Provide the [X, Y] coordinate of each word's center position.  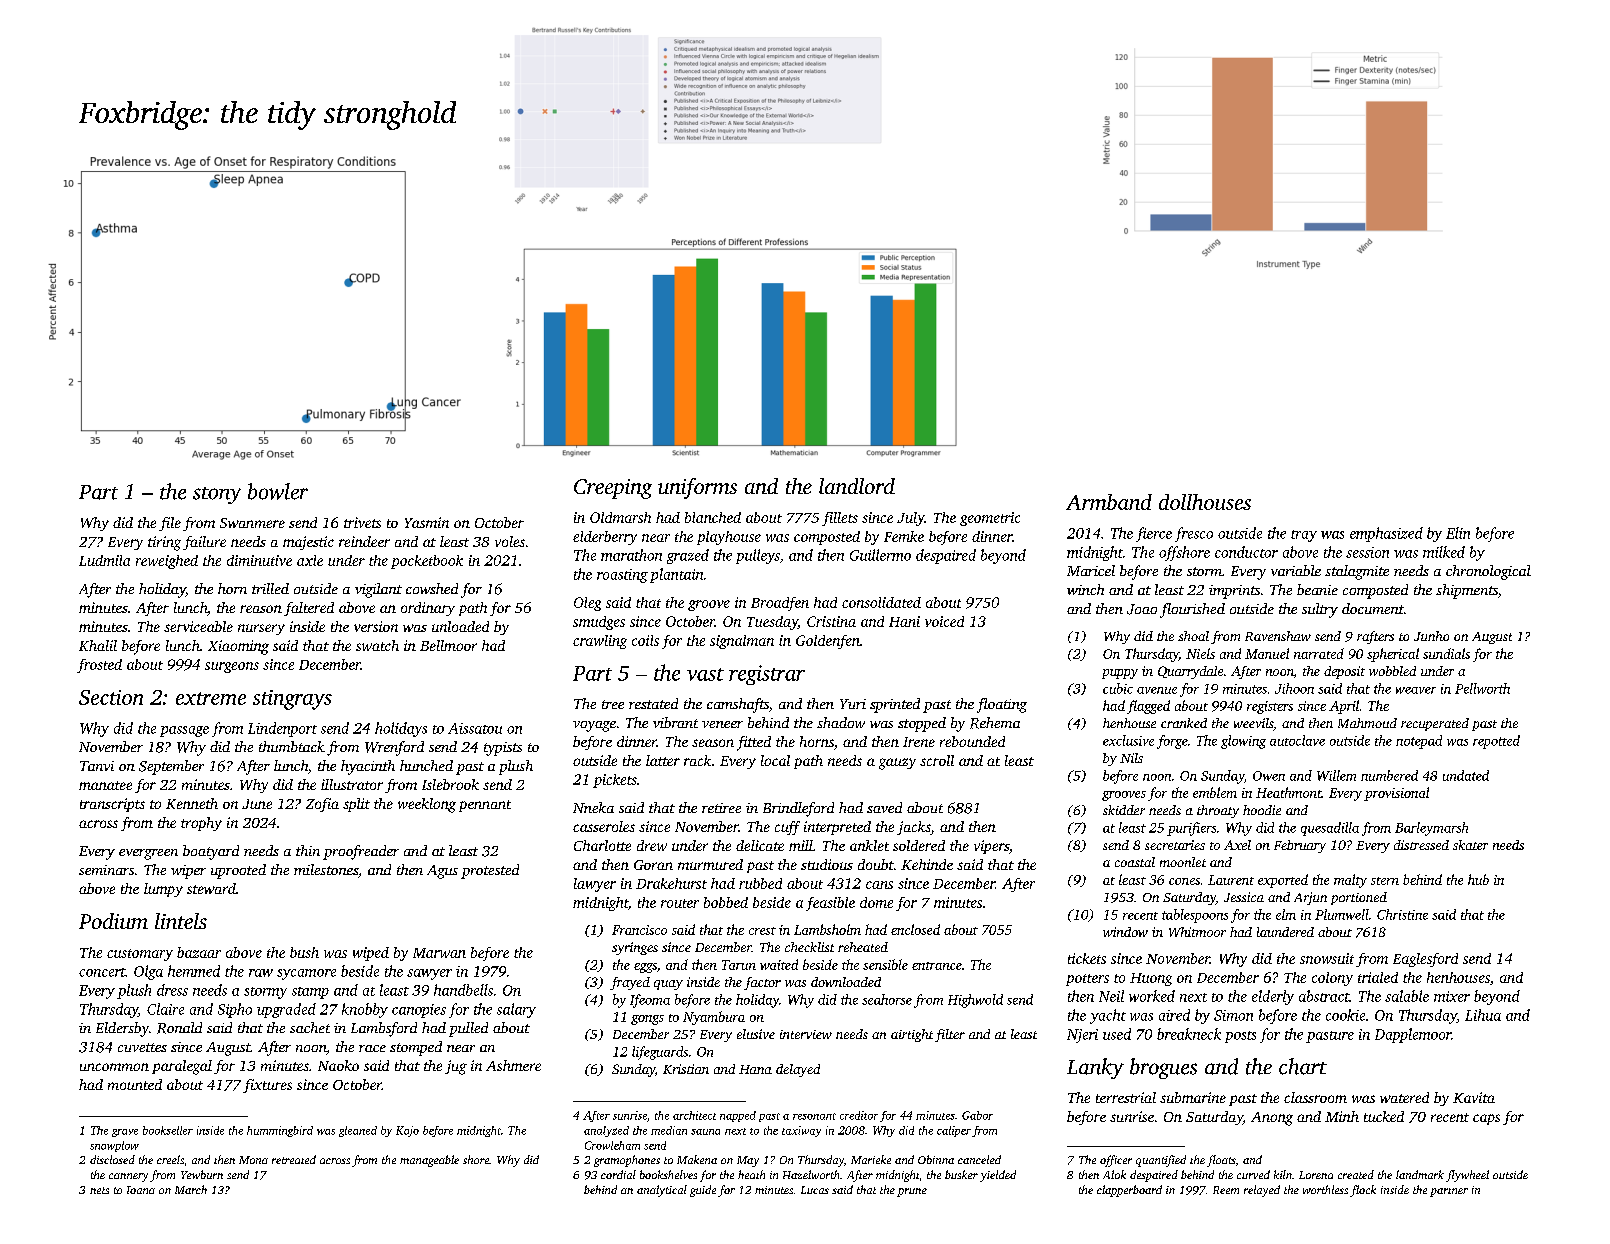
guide [703, 1191]
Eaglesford [1425, 960]
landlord [857, 486]
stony [217, 495]
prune [912, 1192]
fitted [754, 743]
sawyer [429, 974]
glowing [1243, 742]
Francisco [639, 930]
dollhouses [1205, 502]
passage [184, 731]
